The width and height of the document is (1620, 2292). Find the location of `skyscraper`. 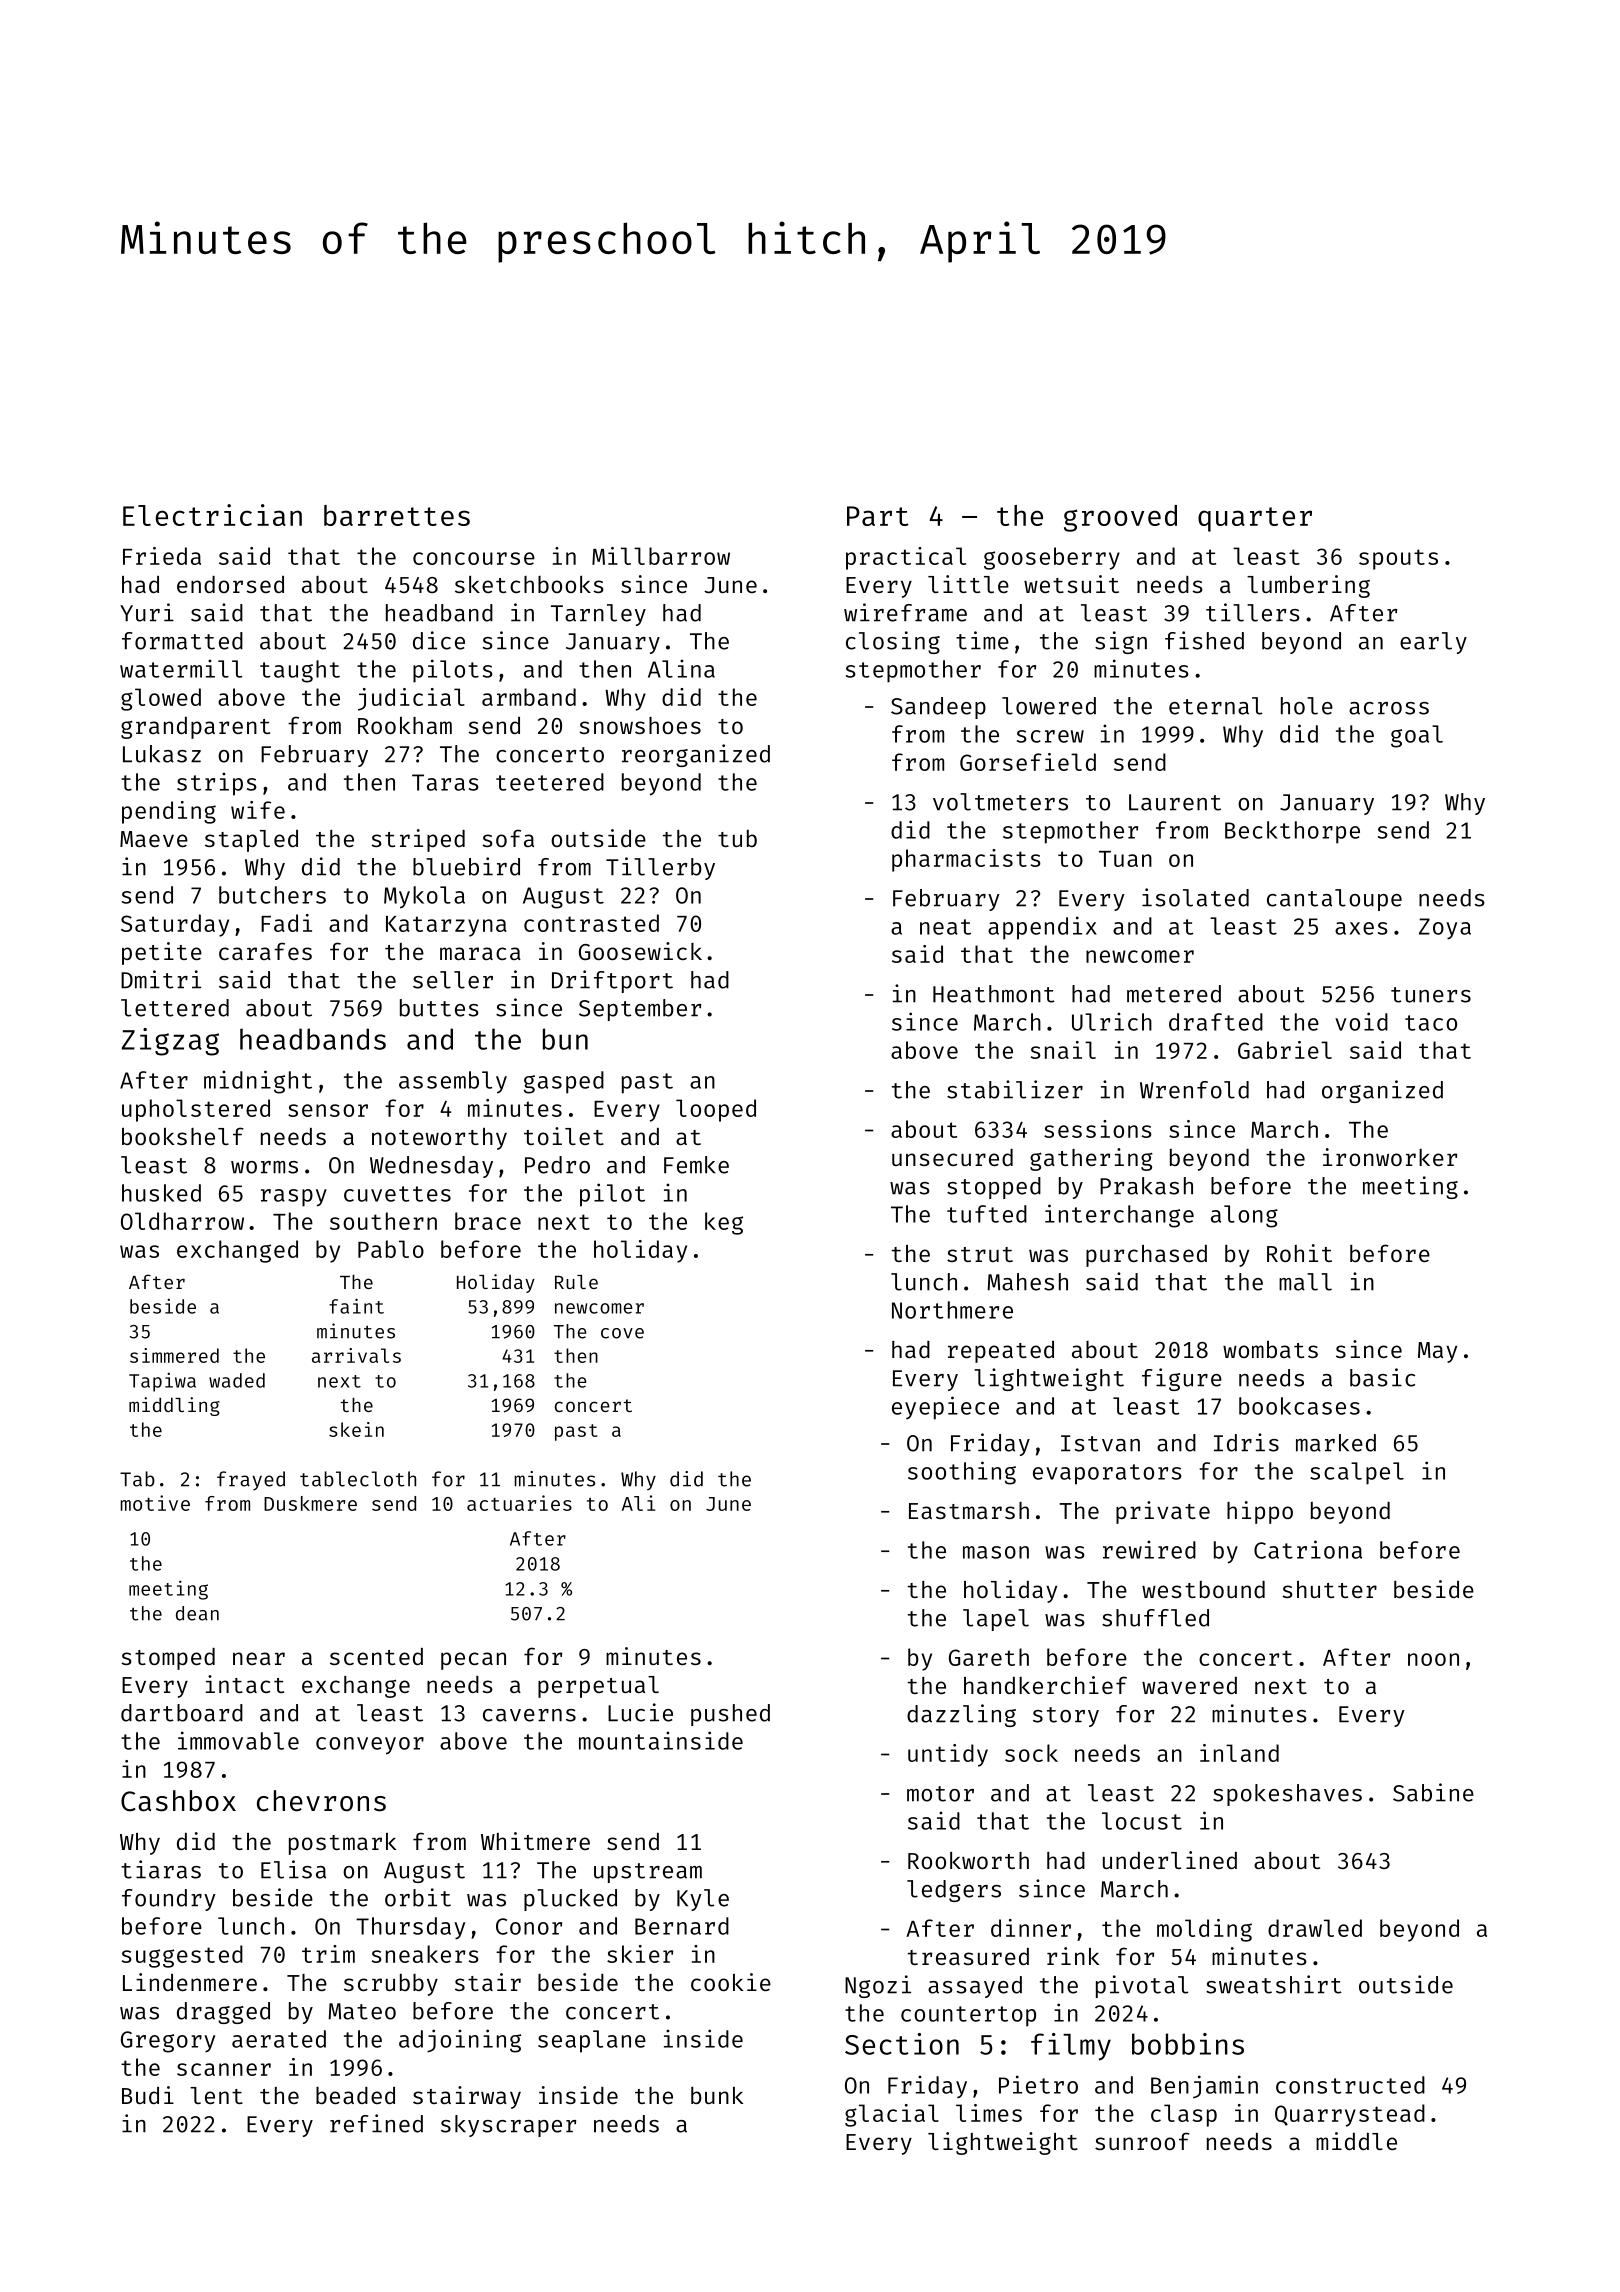

skyscraper is located at coordinates (508, 2126).
